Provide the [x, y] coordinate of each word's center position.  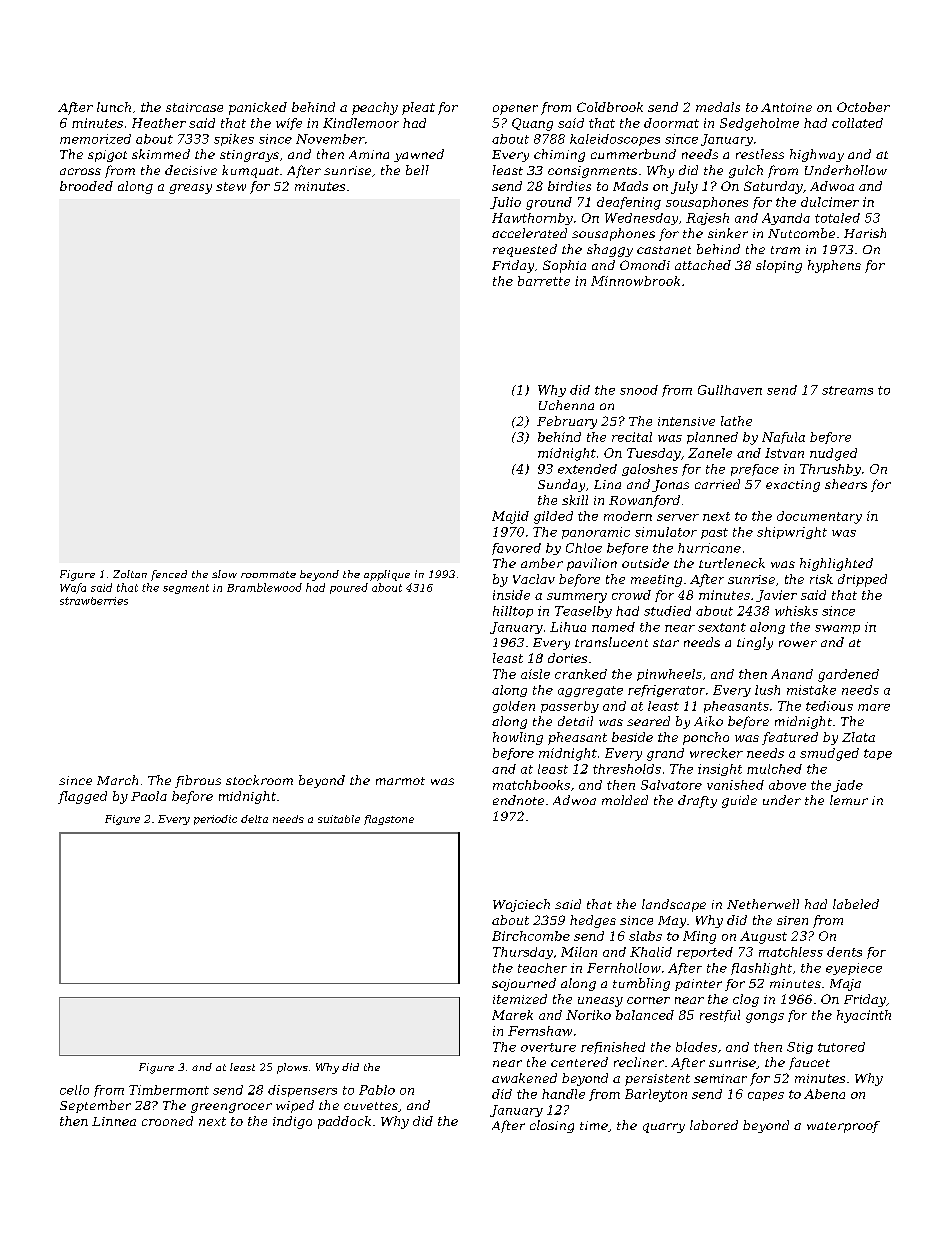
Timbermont [169, 1090]
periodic [215, 820]
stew [231, 186]
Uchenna [566, 405]
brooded [86, 186]
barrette [544, 281]
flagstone [389, 820]
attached [703, 265]
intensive [686, 421]
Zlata [858, 737]
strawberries [94, 601]
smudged [829, 754]
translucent [611, 642]
